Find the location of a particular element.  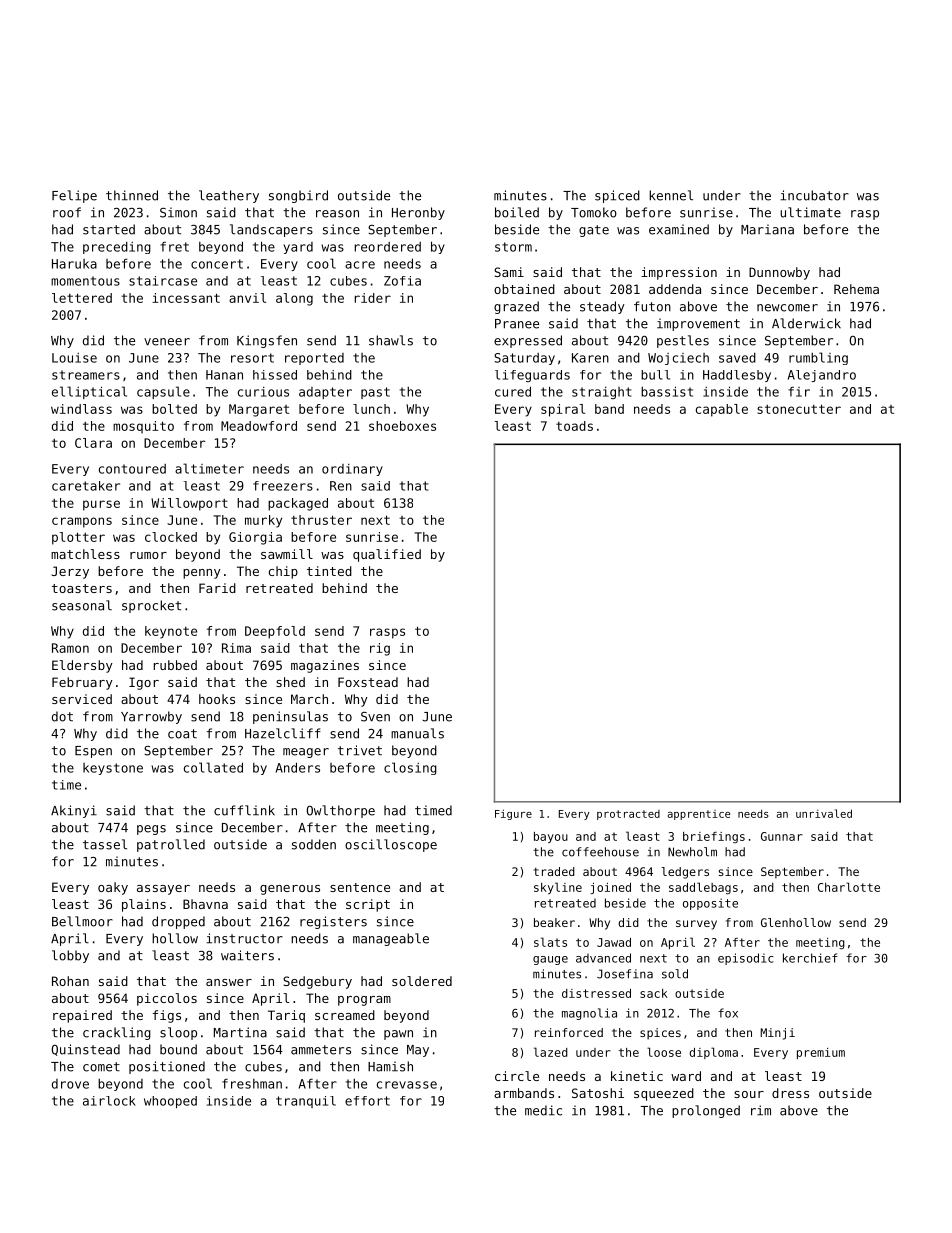

unrivaled is located at coordinates (824, 813).
